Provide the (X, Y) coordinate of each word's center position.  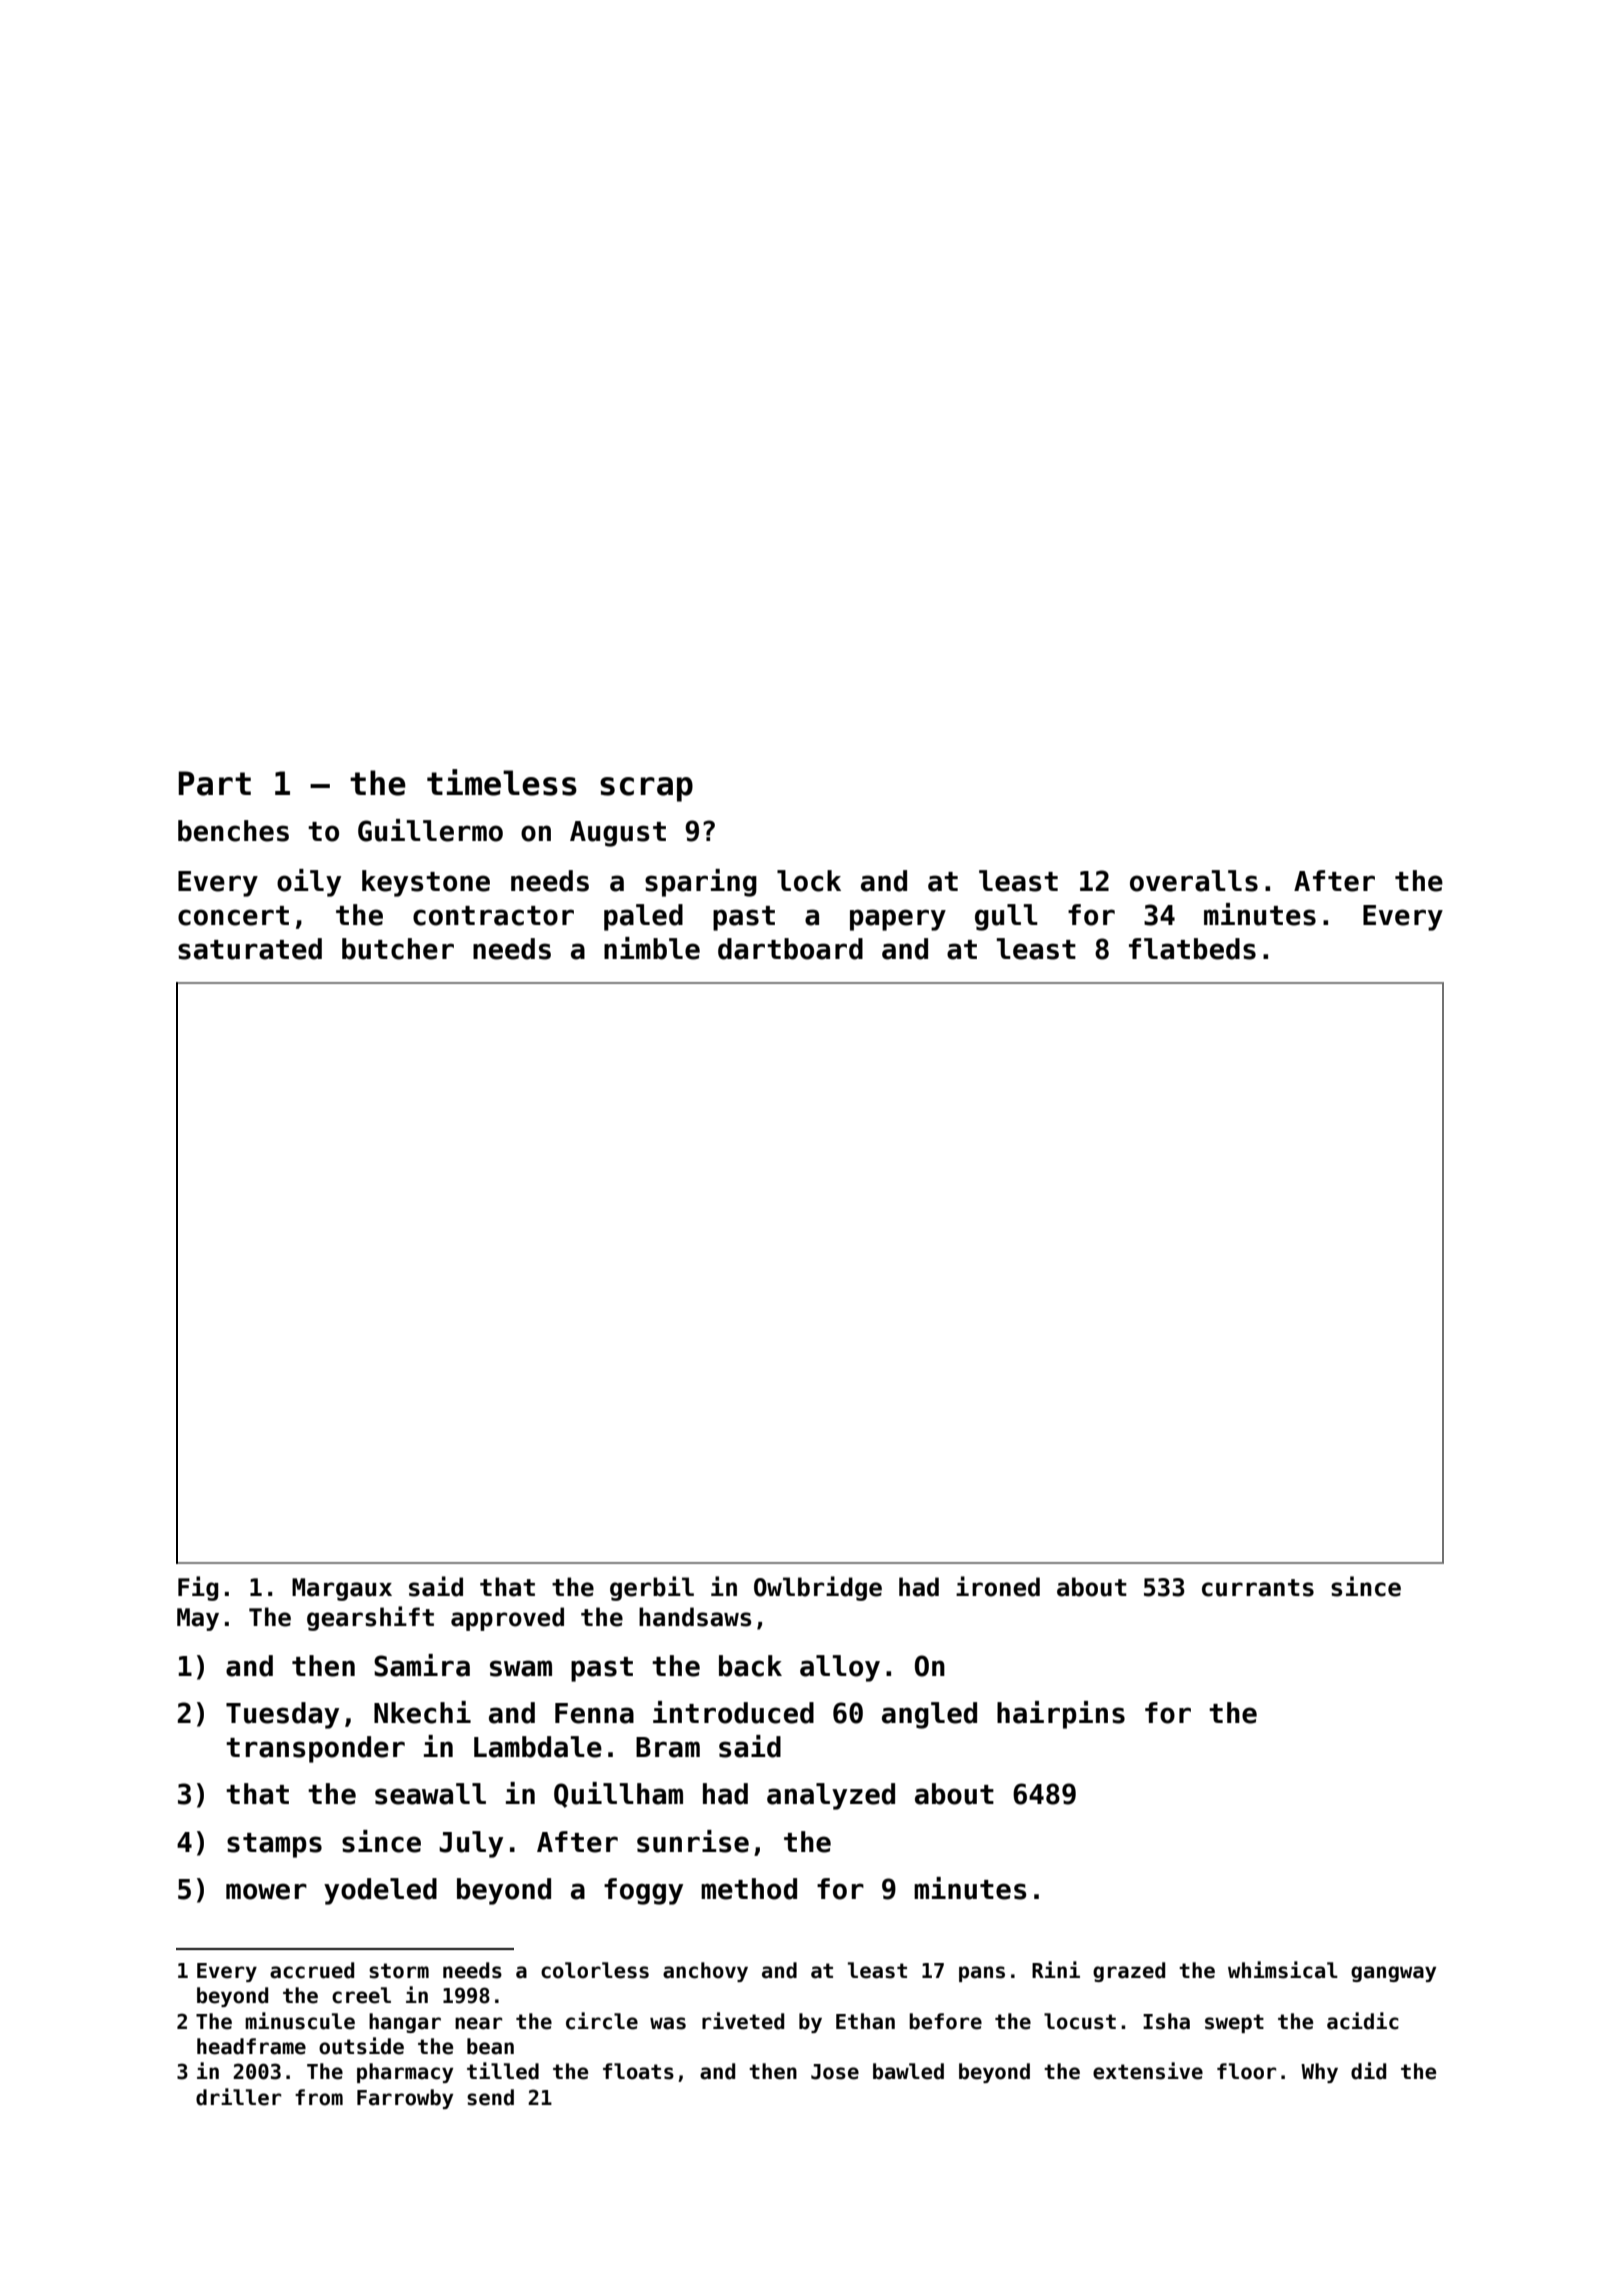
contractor (493, 916)
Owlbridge (818, 1588)
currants (1258, 1588)
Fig (198, 1588)
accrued (312, 1970)
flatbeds (1192, 949)
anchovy (705, 1972)
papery (898, 920)
